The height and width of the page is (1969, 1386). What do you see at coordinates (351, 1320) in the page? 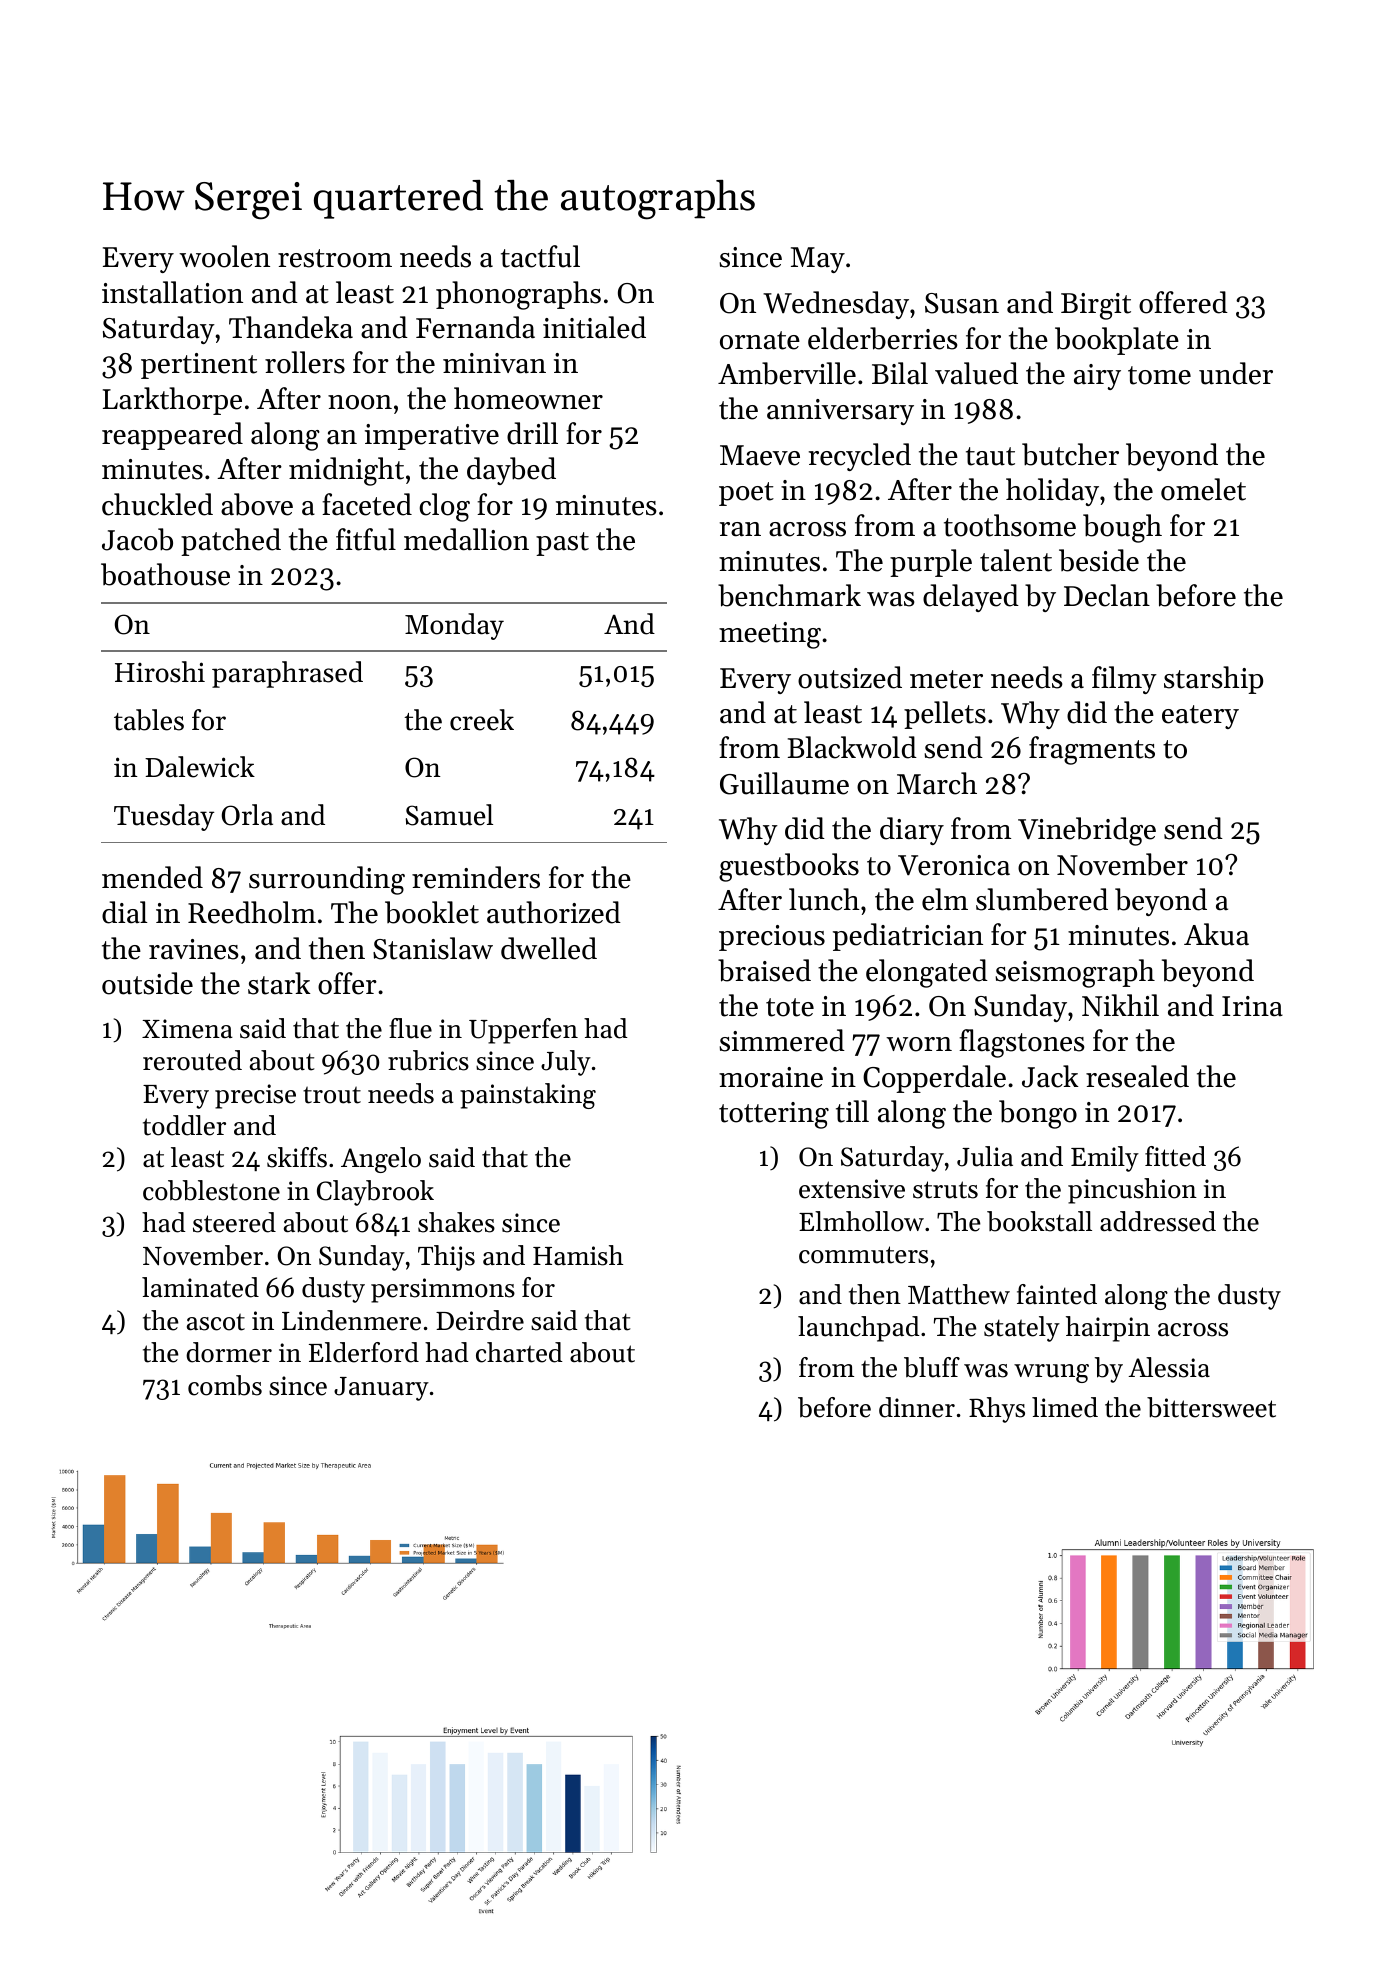
I see `Lindenmere` at bounding box center [351, 1320].
